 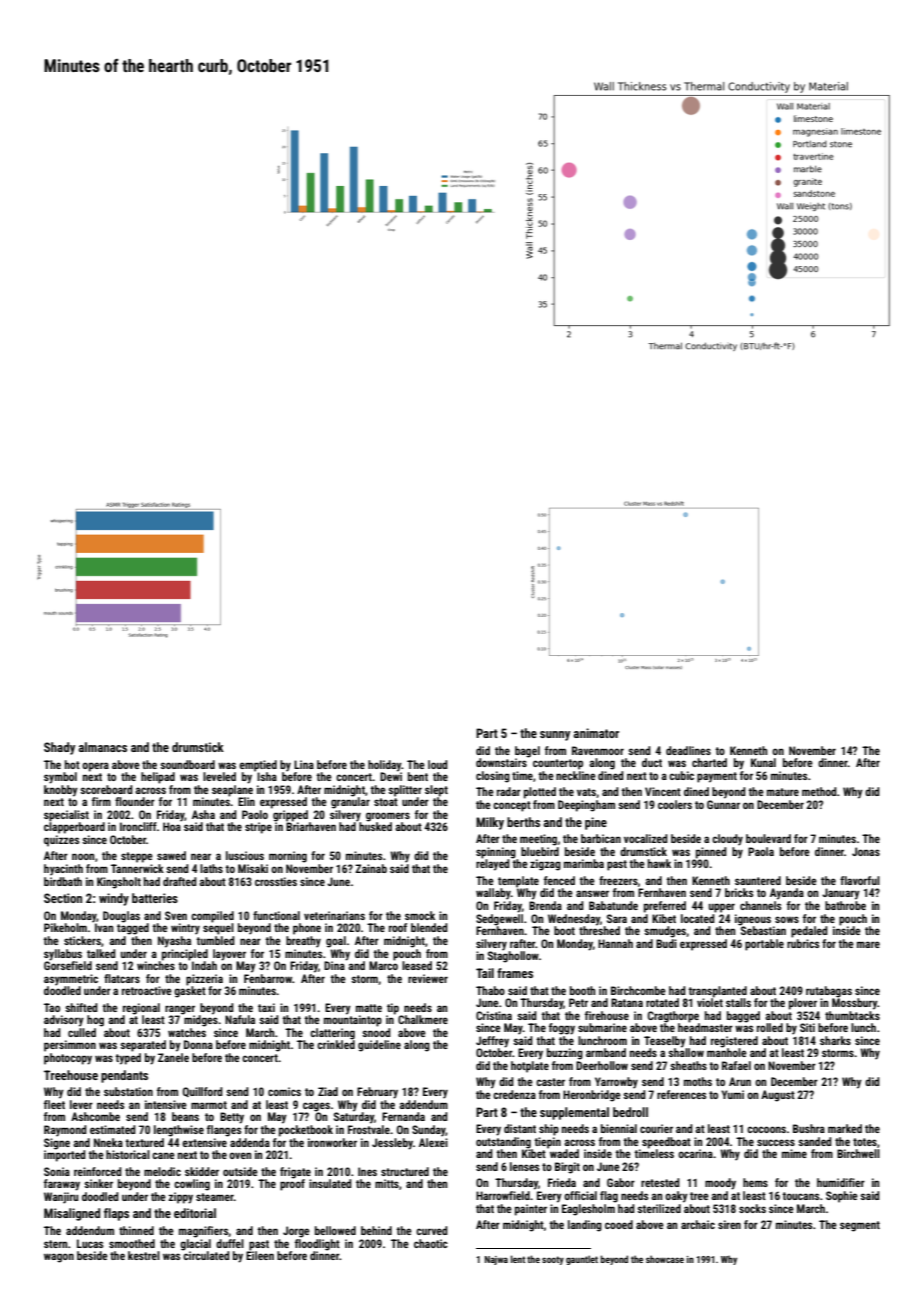 I want to click on Jeffrey, so click(x=492, y=1042).
